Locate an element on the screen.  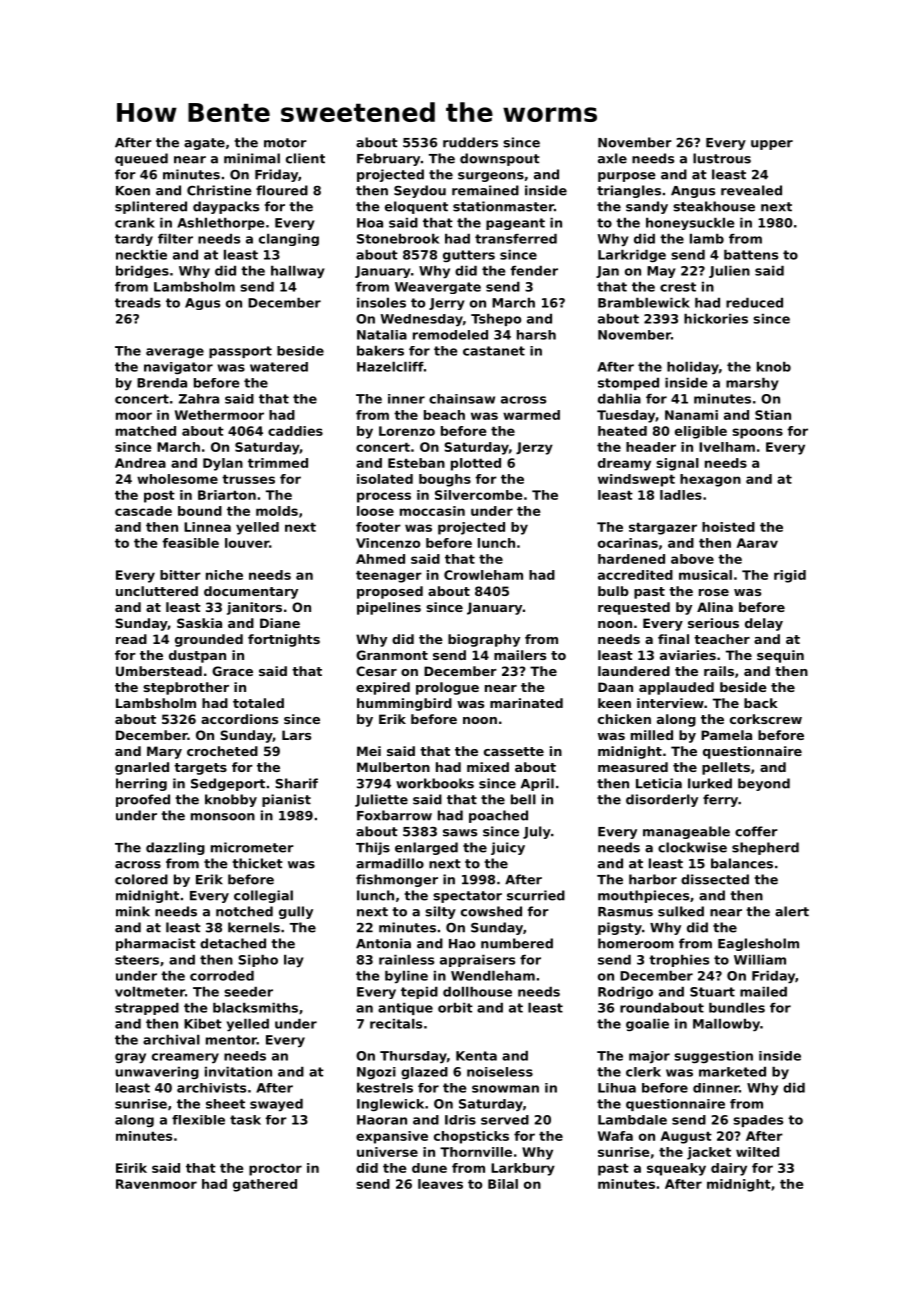
sequin is located at coordinates (780, 656).
